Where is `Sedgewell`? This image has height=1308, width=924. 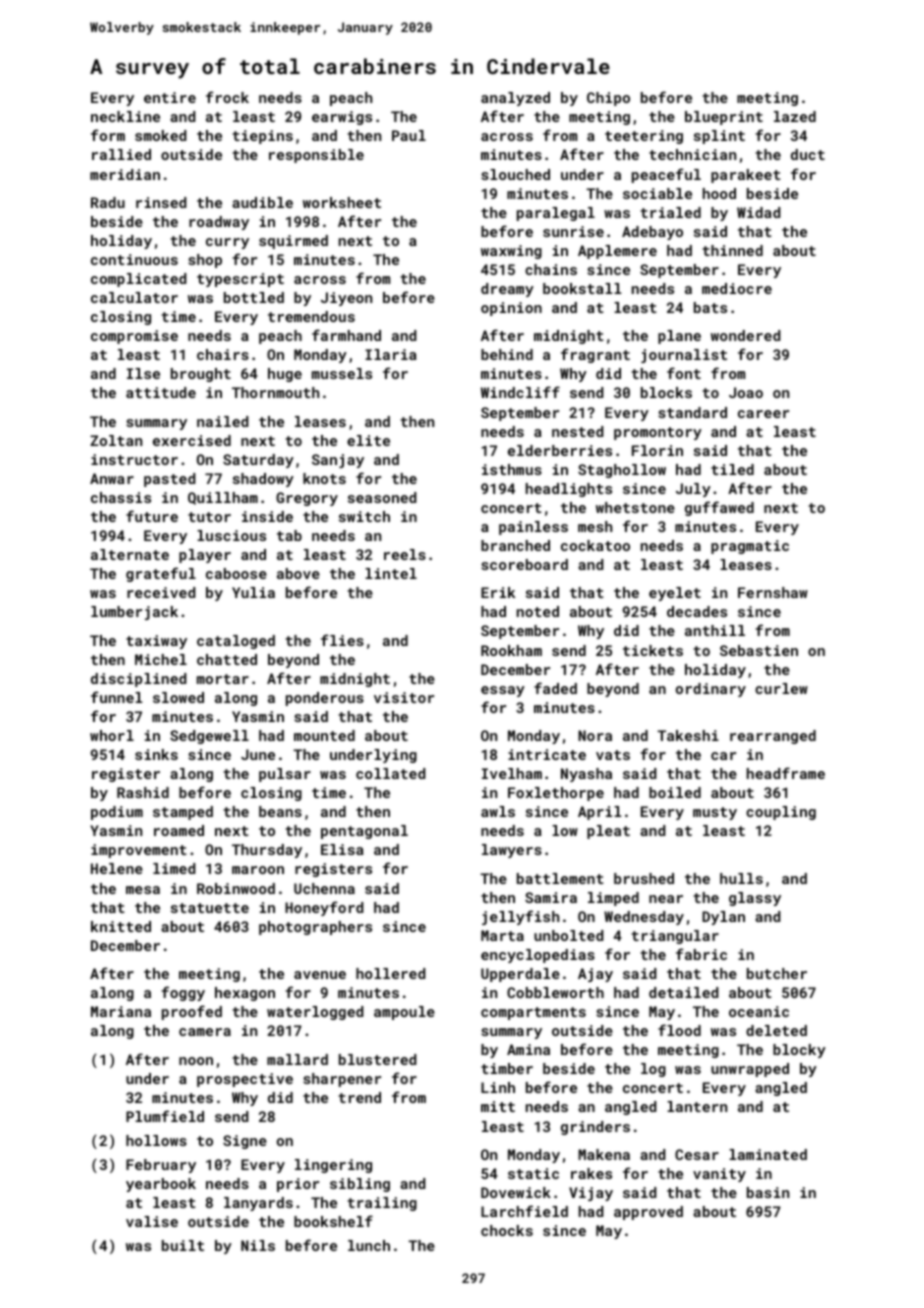 Sedgewell is located at coordinates (209, 737).
